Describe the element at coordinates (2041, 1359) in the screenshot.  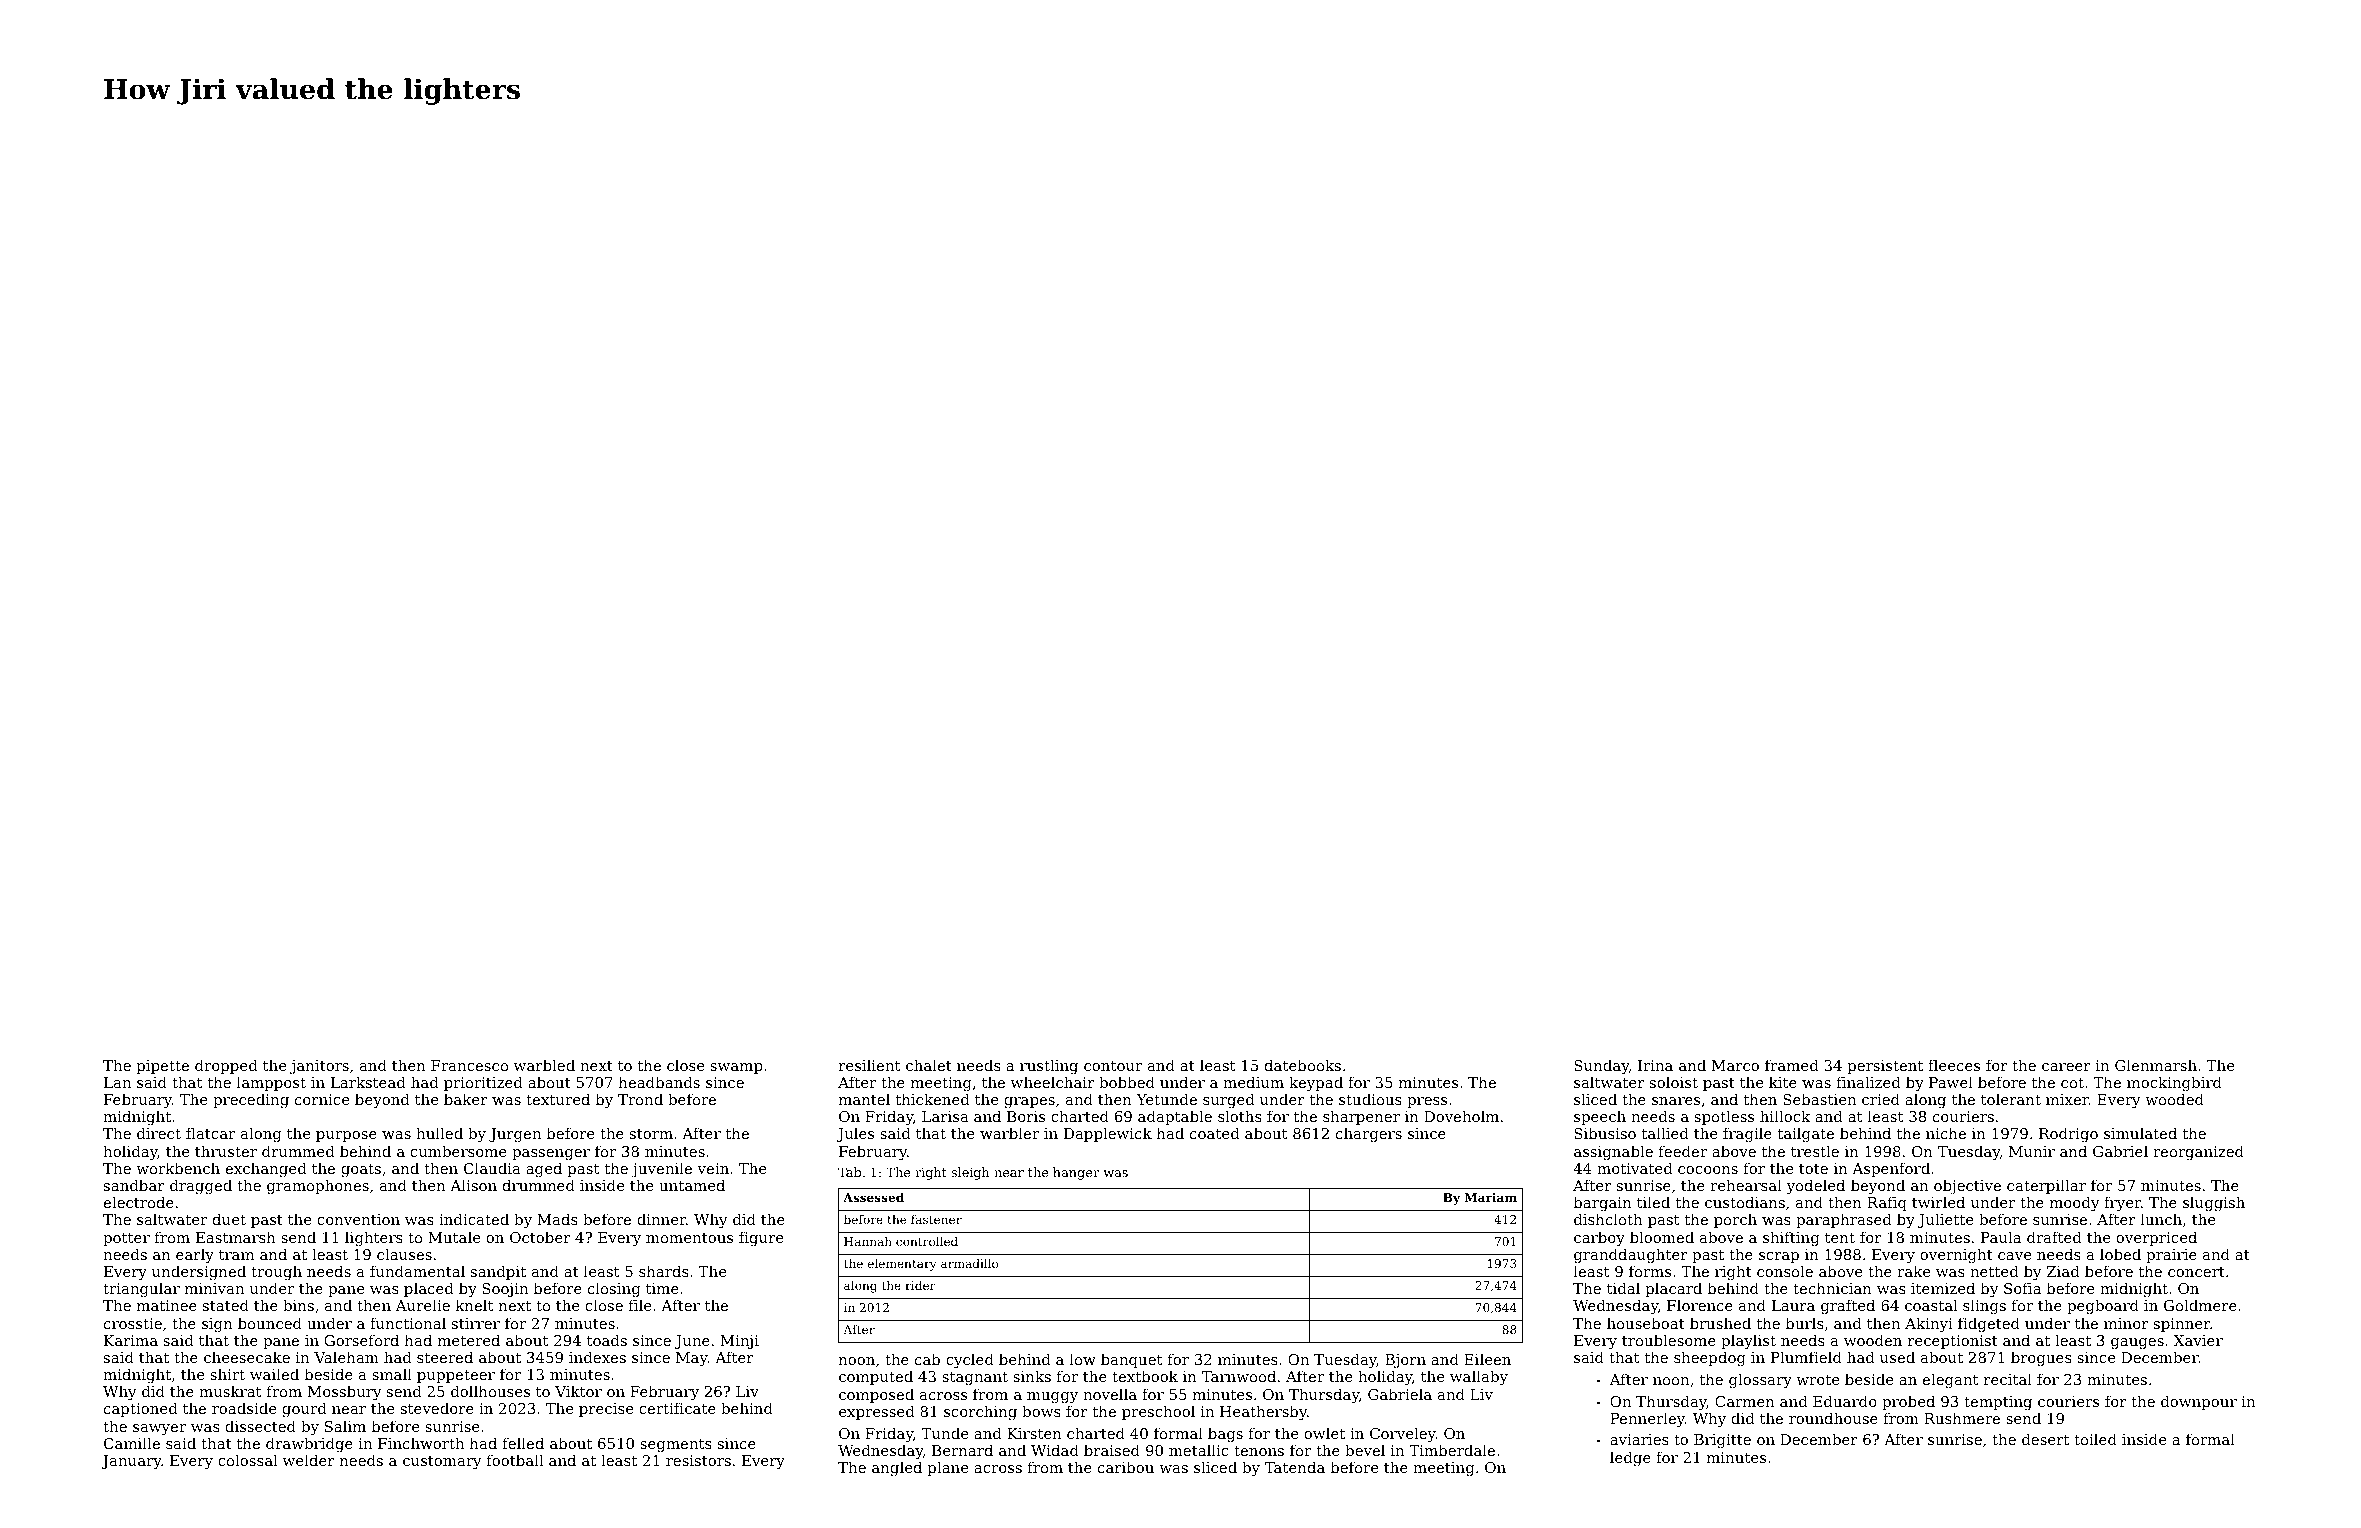
I see `brogues` at that location.
